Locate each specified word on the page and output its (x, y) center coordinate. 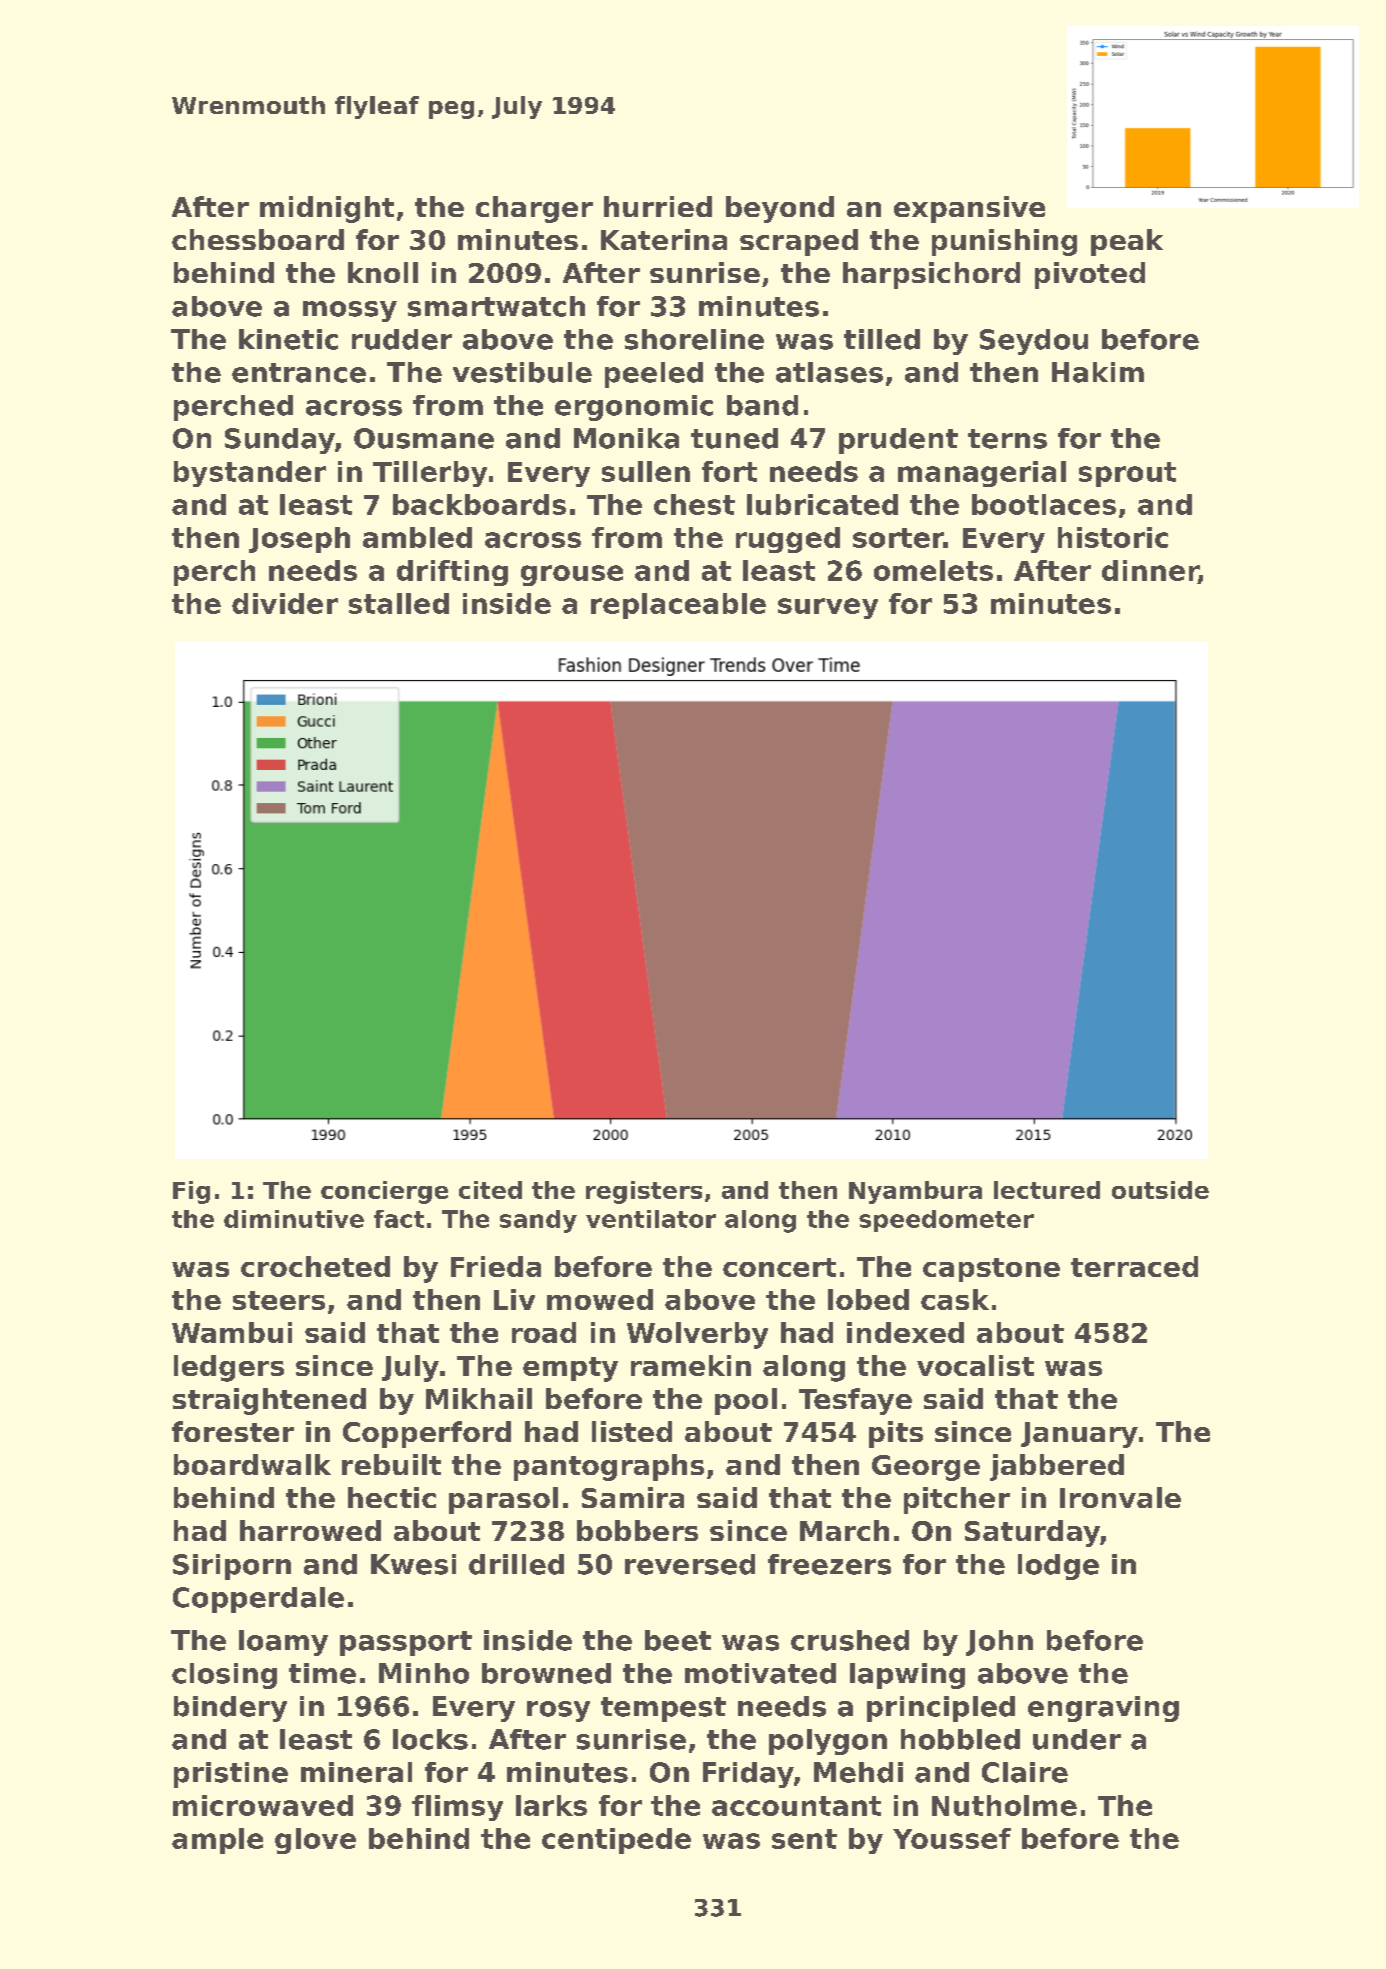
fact (399, 1219)
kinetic (288, 339)
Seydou (1034, 342)
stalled (399, 603)
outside (1160, 1190)
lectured (1047, 1190)
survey (828, 608)
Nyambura (915, 1192)
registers (644, 1192)
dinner (1150, 570)
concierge (384, 1192)
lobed (868, 1299)
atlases (829, 372)
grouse (572, 575)
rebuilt (391, 1464)
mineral (356, 1772)
